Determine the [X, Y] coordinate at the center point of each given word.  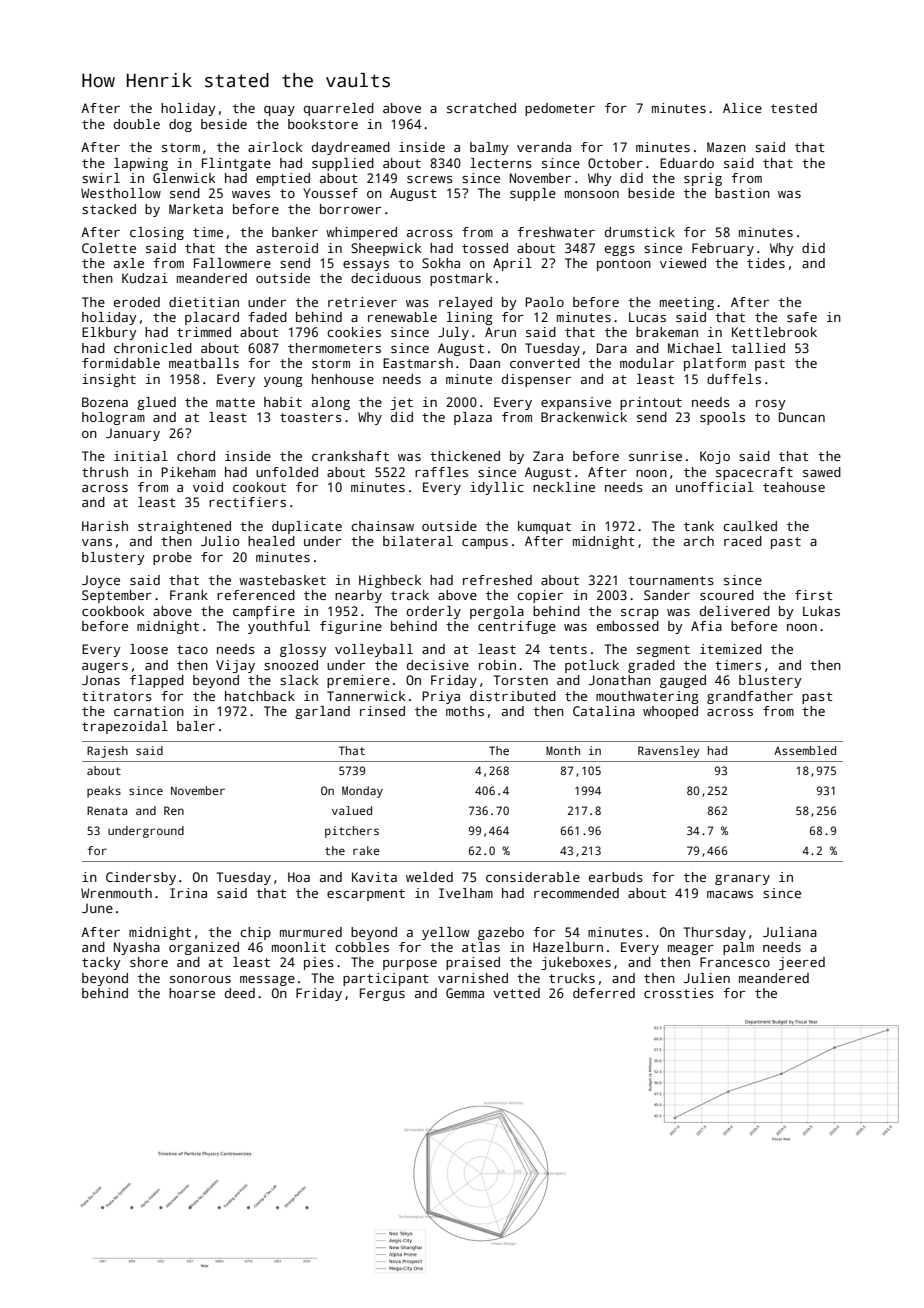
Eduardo [687, 163]
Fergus [382, 994]
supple [533, 194]
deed [240, 993]
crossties [679, 993]
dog [180, 125]
